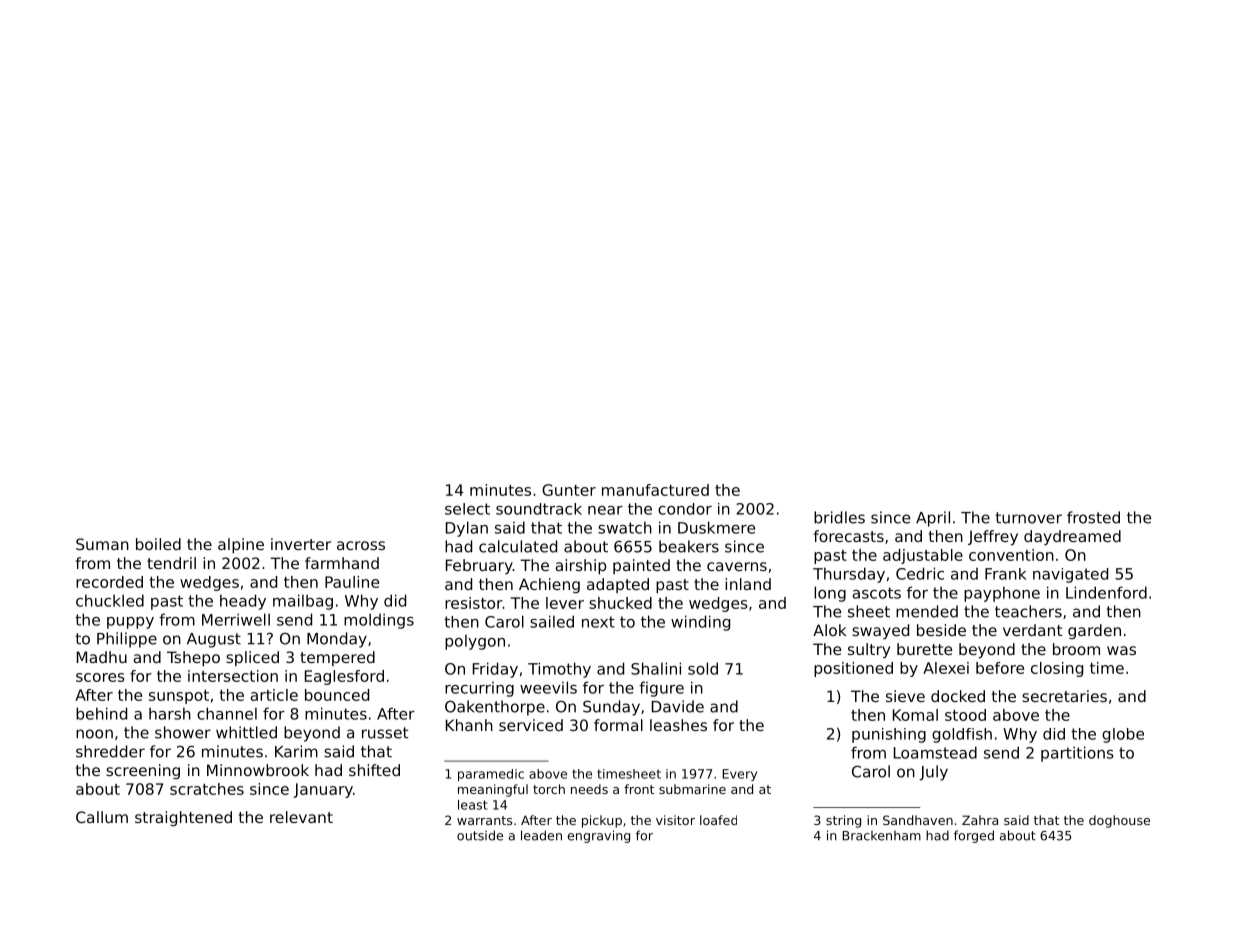  Describe the element at coordinates (1121, 650) in the screenshot. I see `was` at that location.
